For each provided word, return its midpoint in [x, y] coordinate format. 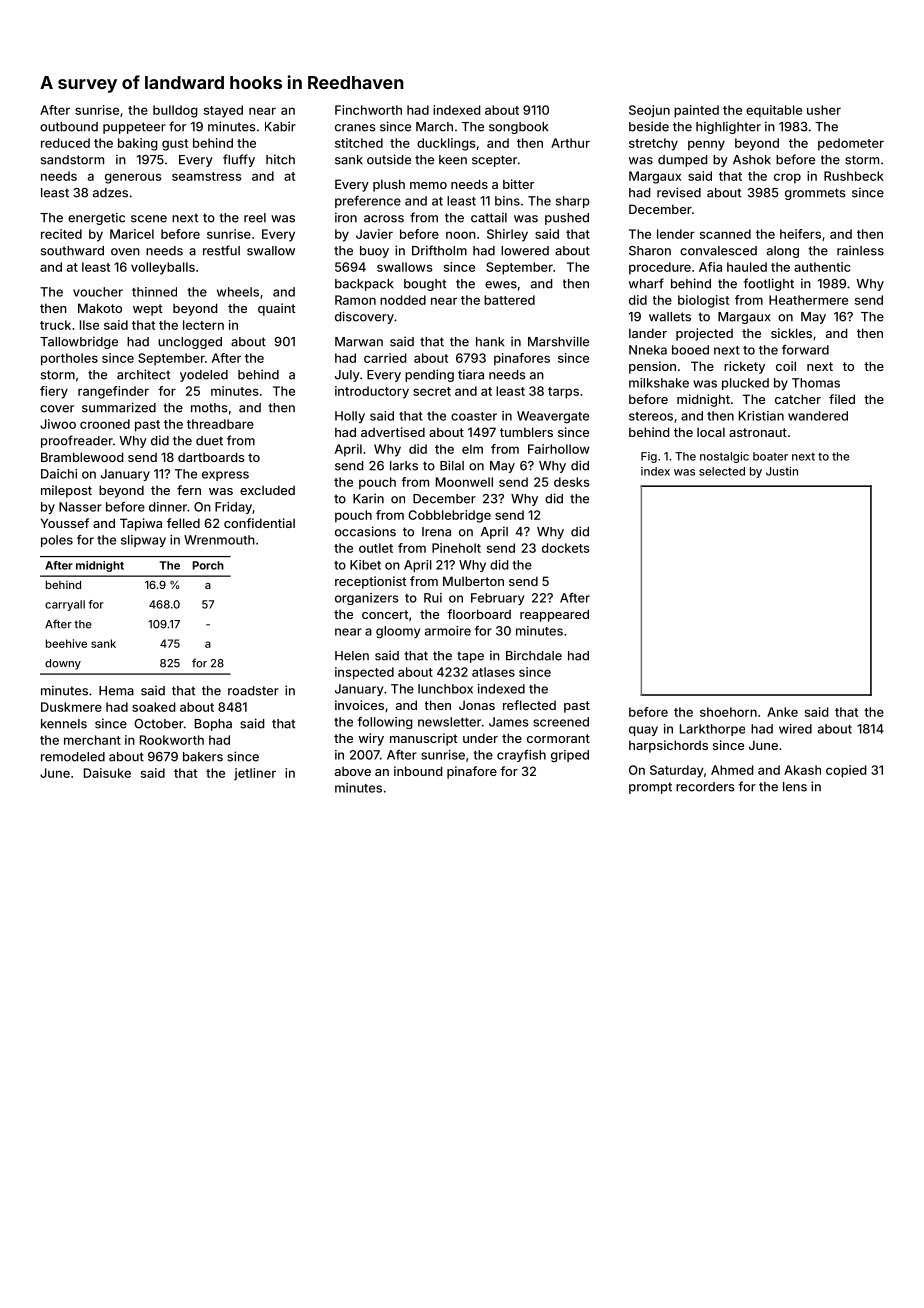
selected [722, 471]
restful [221, 250]
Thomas [816, 383]
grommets [815, 194]
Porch [208, 565]
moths [209, 408]
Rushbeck [854, 176]
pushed [567, 219]
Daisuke [107, 773]
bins [507, 201]
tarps [563, 393]
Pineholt [456, 548]
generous [133, 178]
